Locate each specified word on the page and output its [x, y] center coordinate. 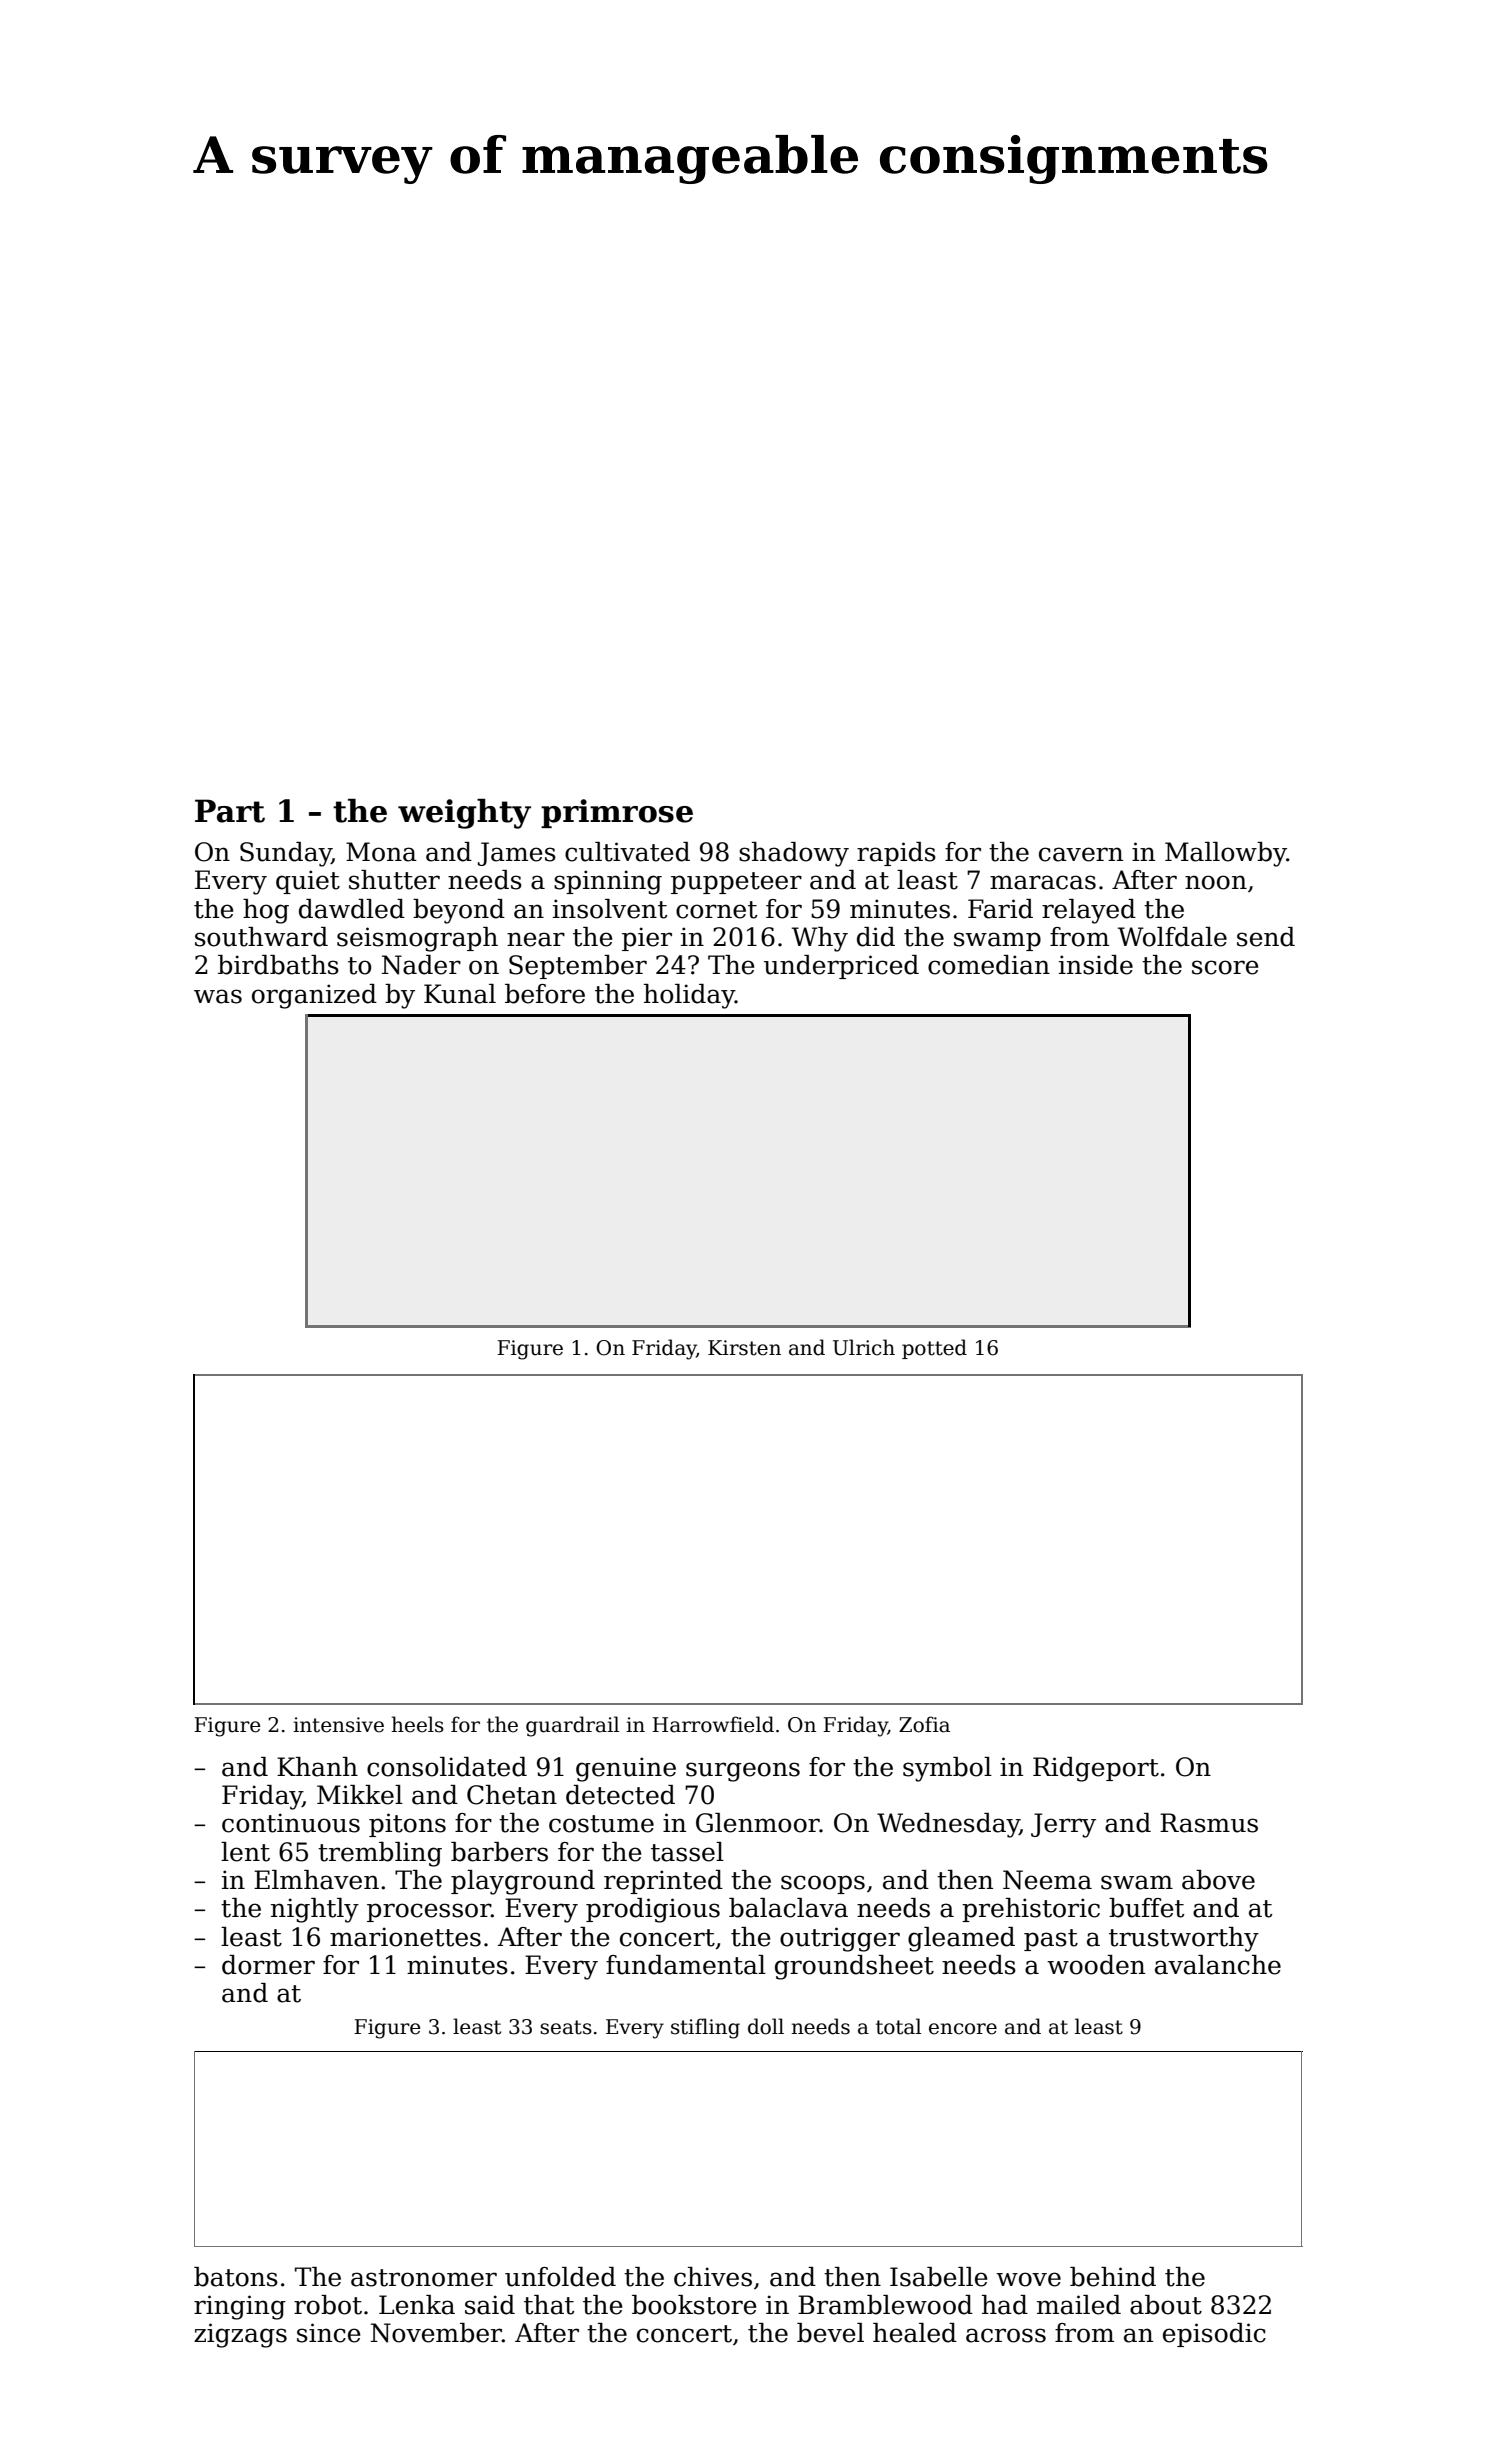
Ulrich [864, 1347]
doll [766, 2026]
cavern [1081, 854]
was [218, 996]
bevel [830, 2333]
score [1225, 967]
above [1218, 1880]
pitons [407, 1825]
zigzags [240, 2335]
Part [230, 811]
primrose [617, 813]
